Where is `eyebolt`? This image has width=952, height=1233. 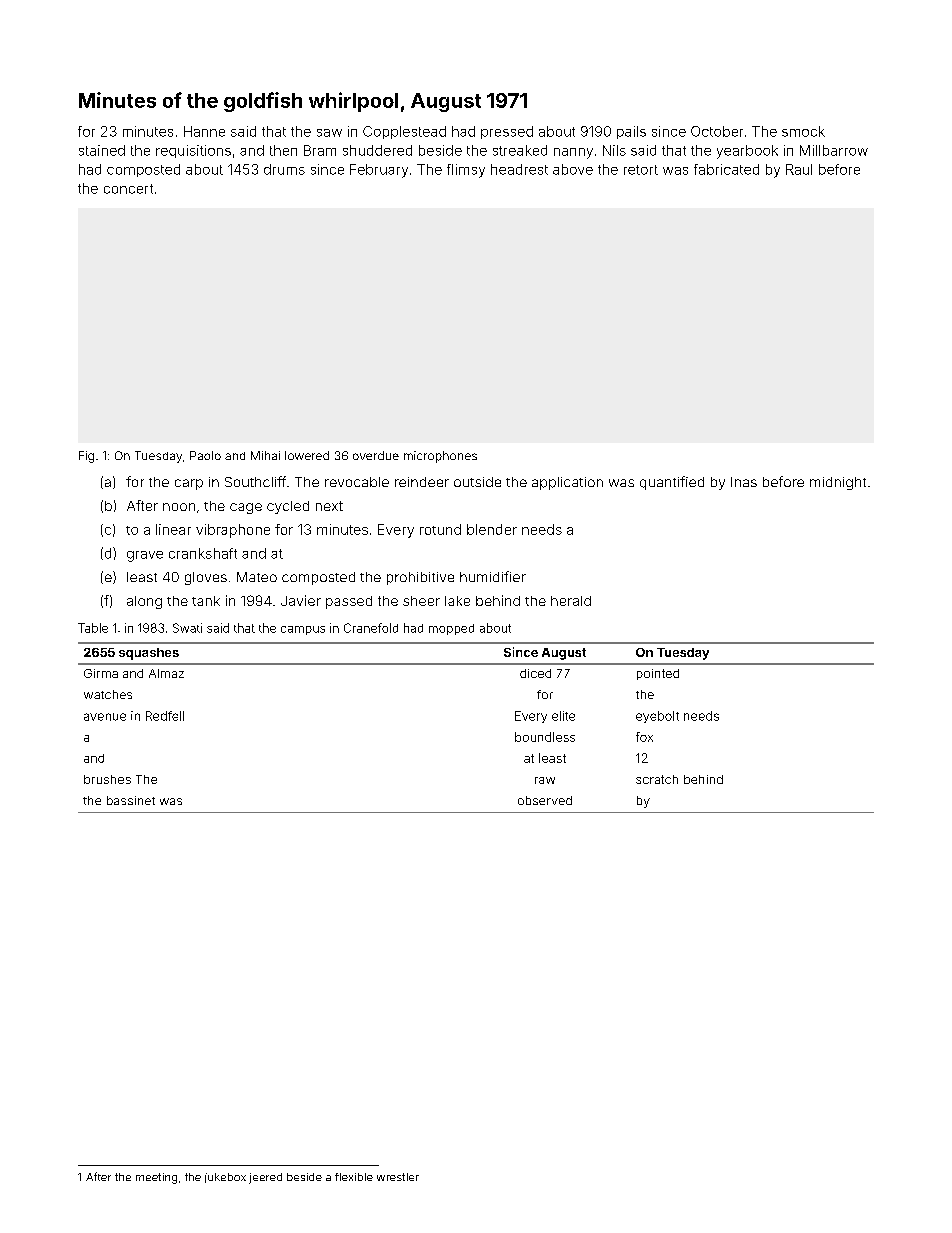
eyebolt is located at coordinates (657, 717).
